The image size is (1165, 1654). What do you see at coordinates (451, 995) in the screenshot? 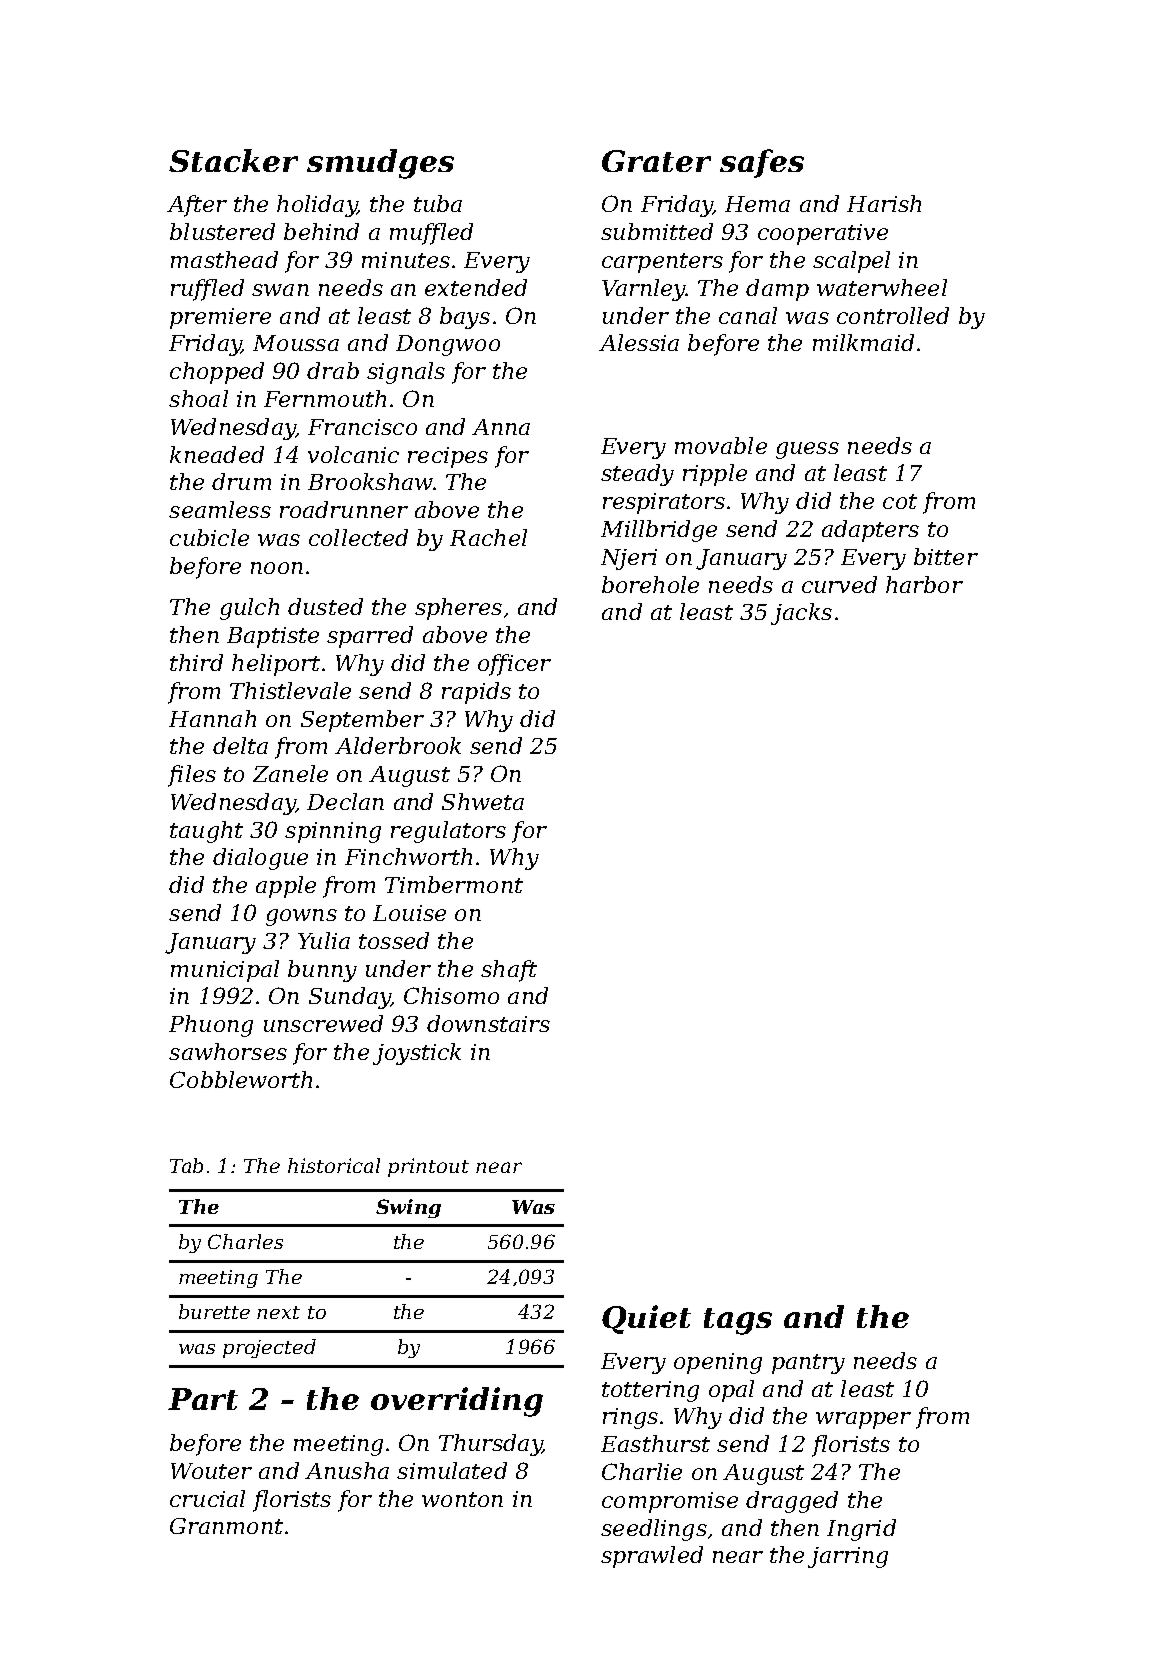
I see `Chisomo` at bounding box center [451, 995].
